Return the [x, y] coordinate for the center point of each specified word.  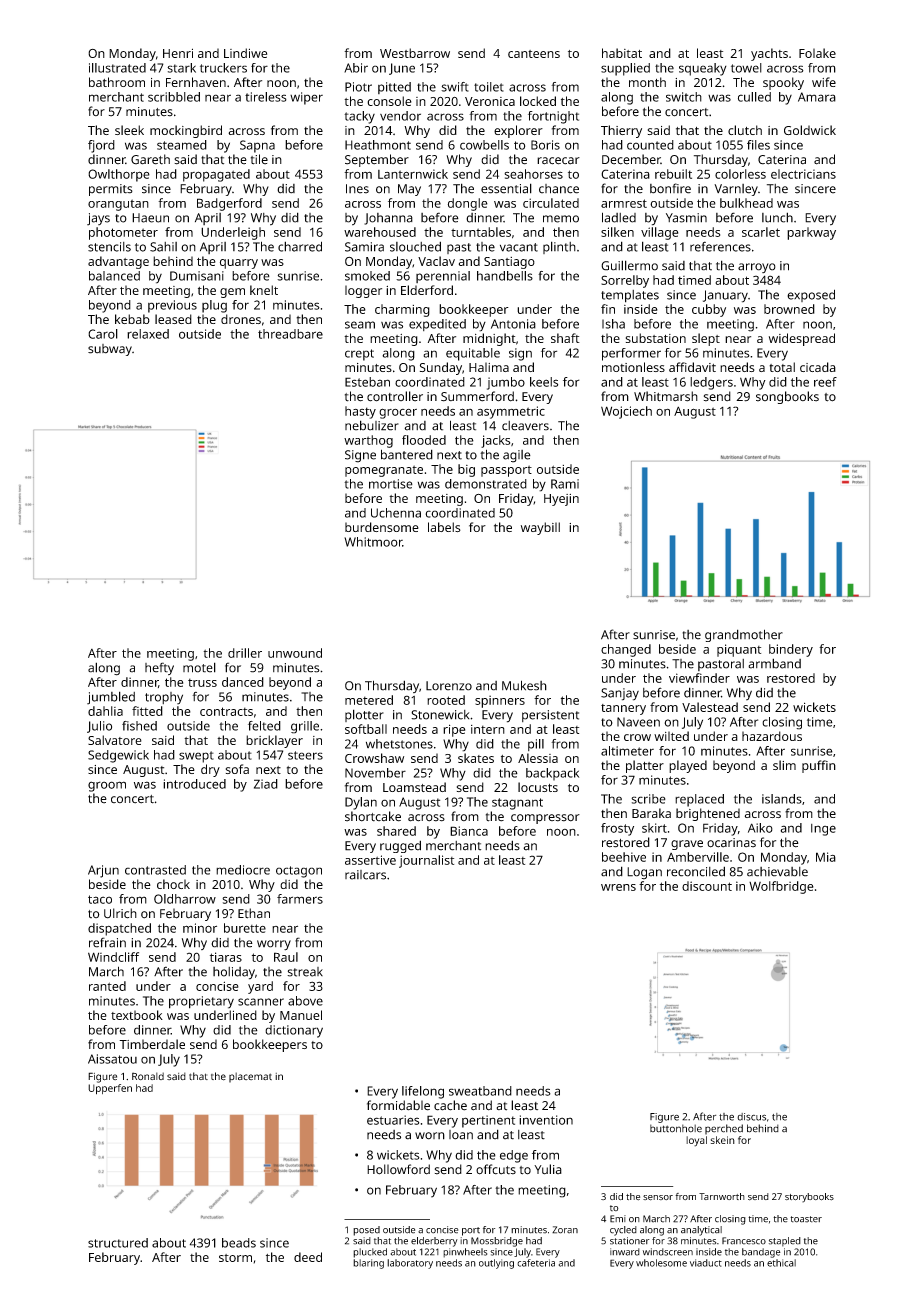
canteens [534, 54]
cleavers [525, 426]
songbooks [787, 397]
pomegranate [384, 471]
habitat [622, 53]
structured [118, 1243]
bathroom [117, 82]
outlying [496, 1264]
